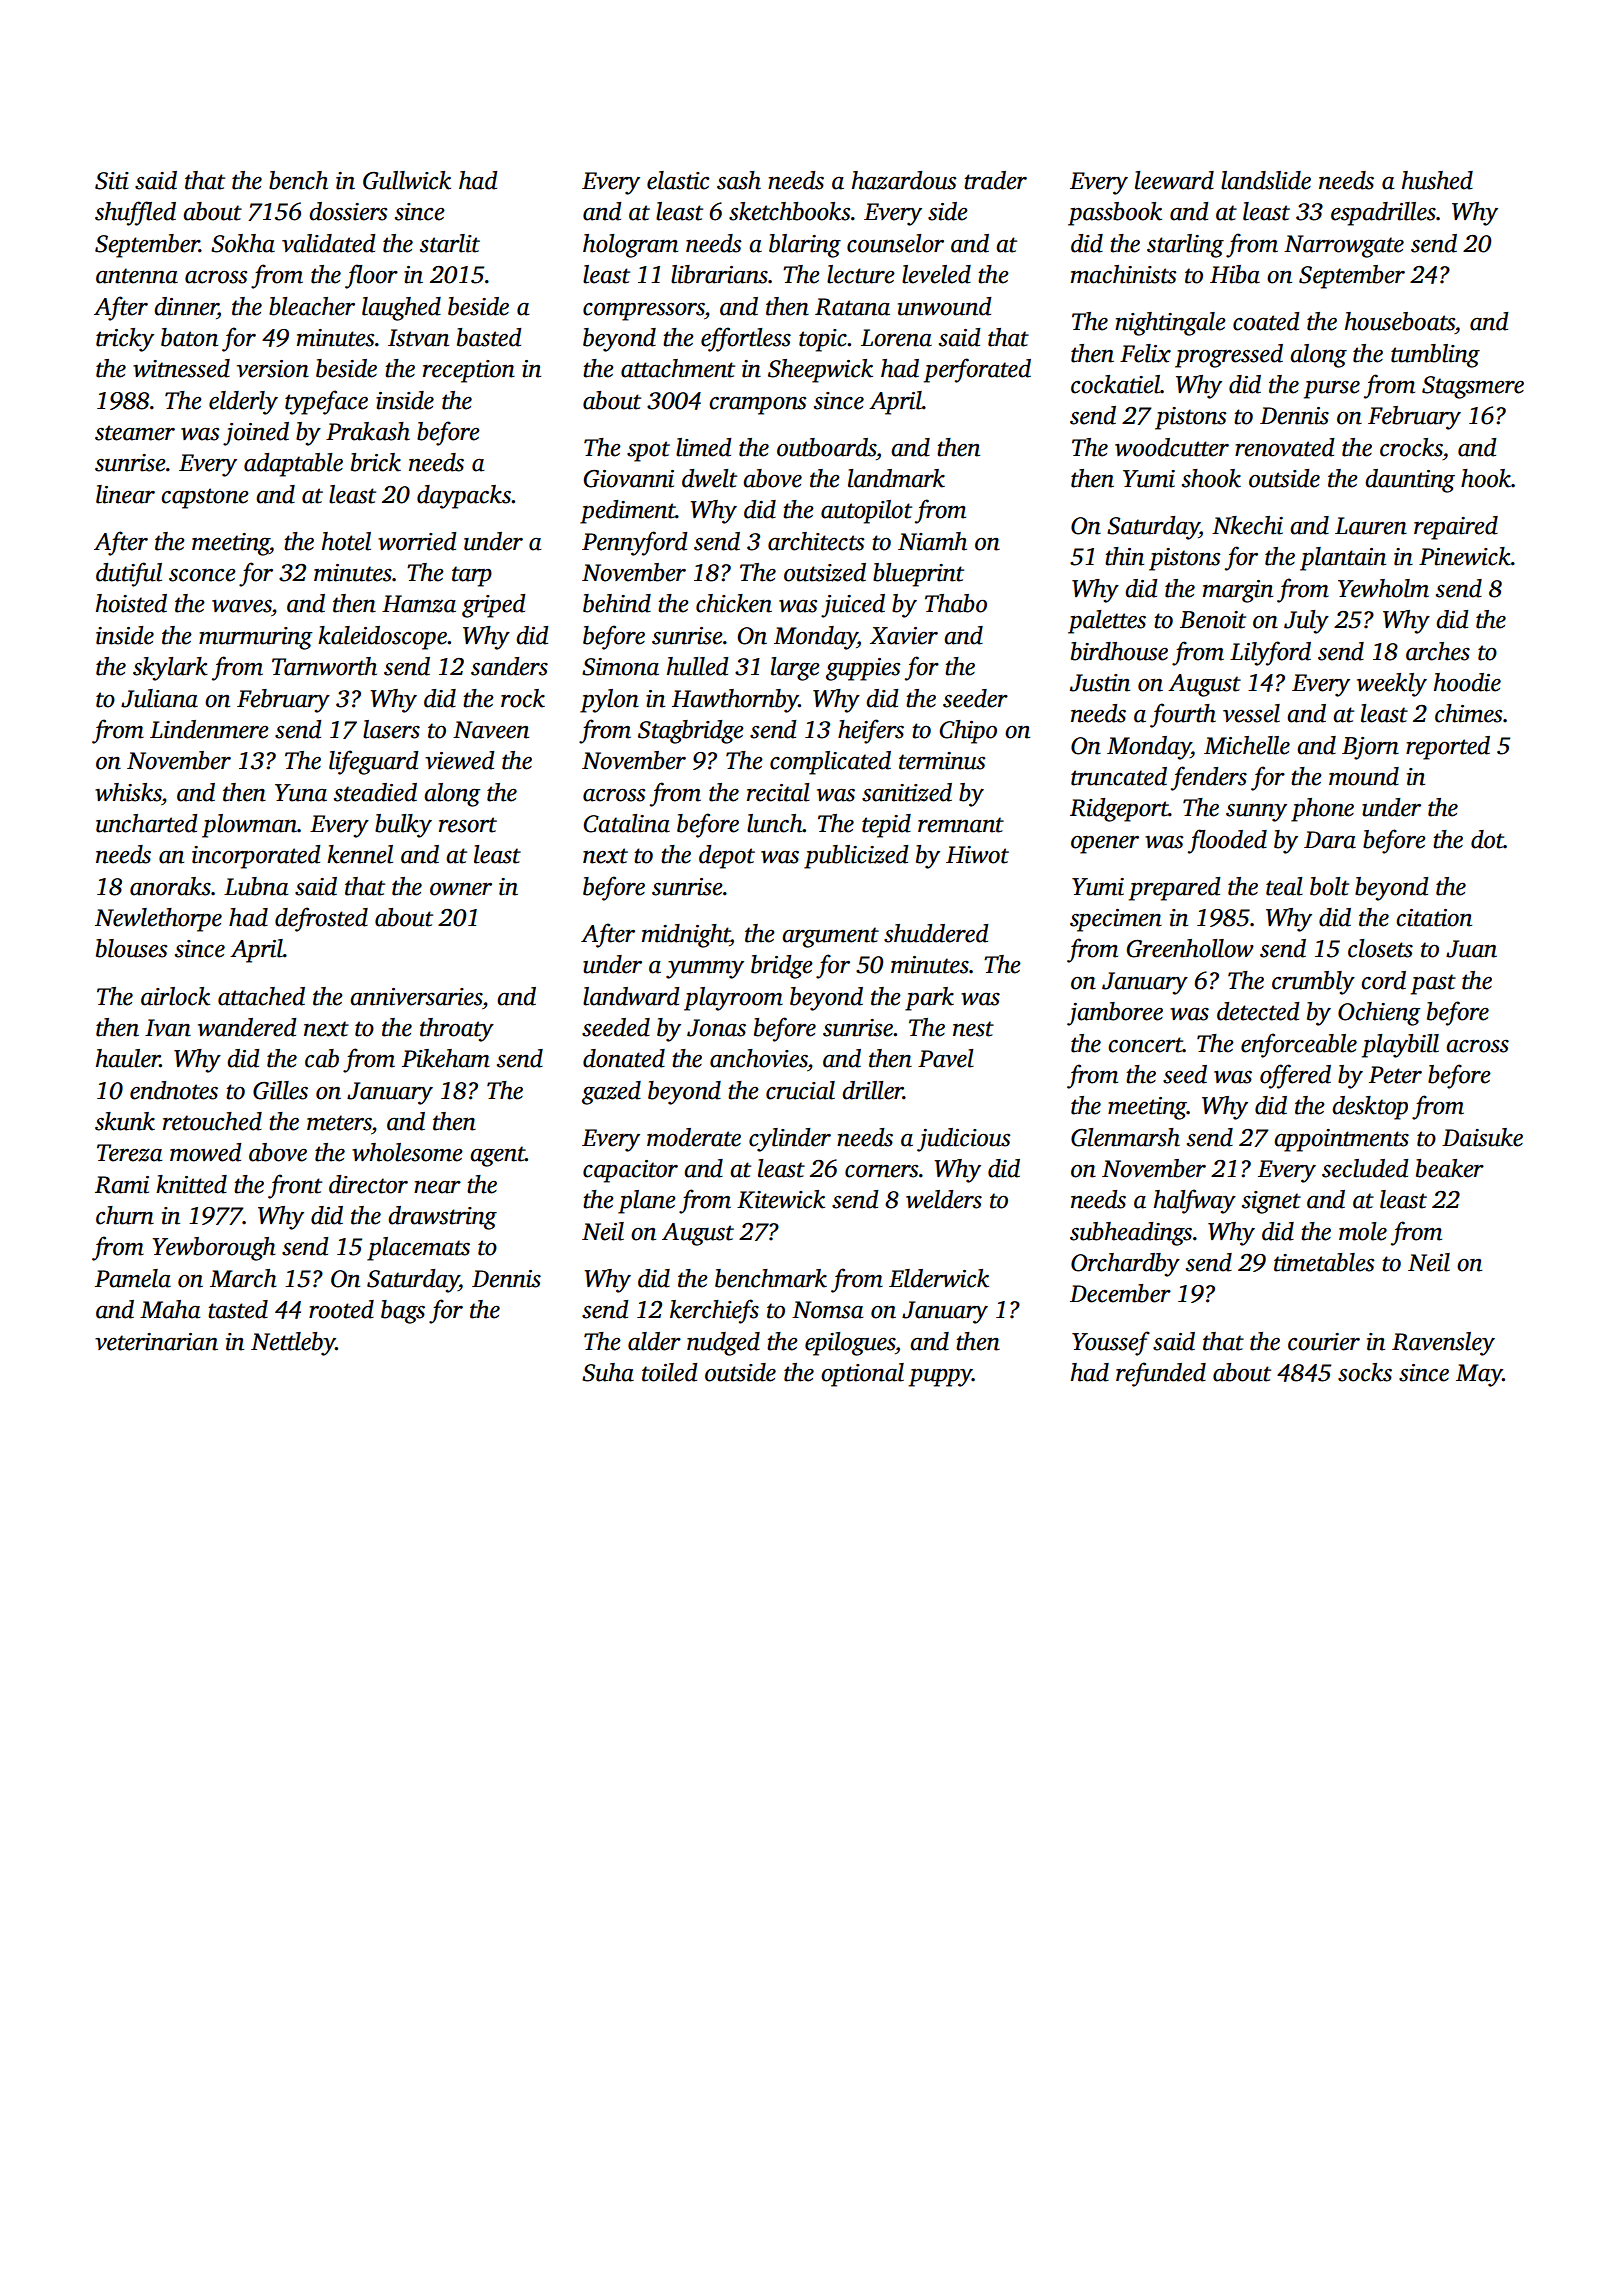 The height and width of the screenshot is (2292, 1620). Describe the element at coordinates (1473, 387) in the screenshot. I see `Stagsmere` at that location.
